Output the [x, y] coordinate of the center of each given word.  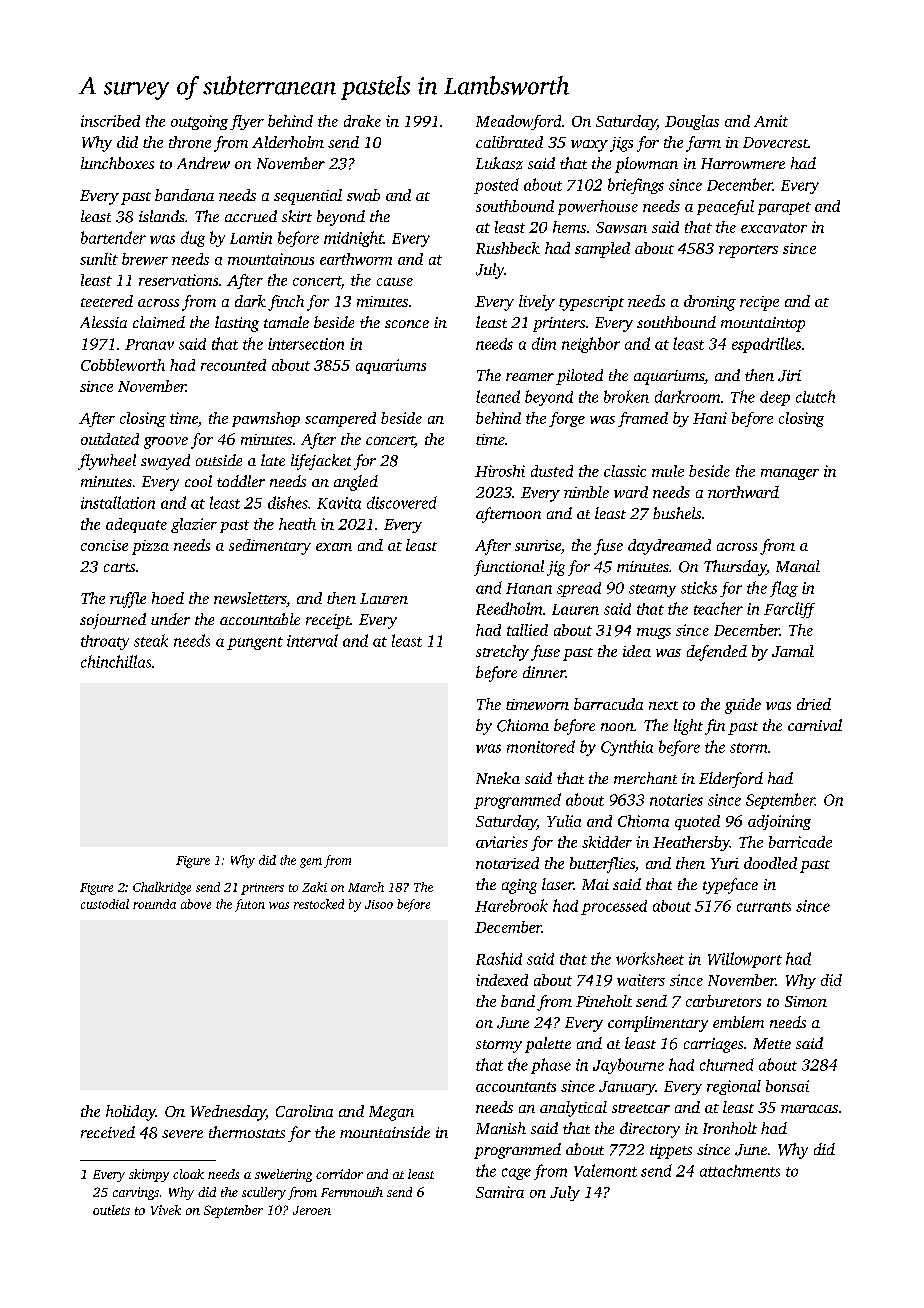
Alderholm [288, 142]
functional [509, 568]
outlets [111, 1210]
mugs [654, 633]
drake [362, 121]
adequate [136, 525]
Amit [771, 121]
